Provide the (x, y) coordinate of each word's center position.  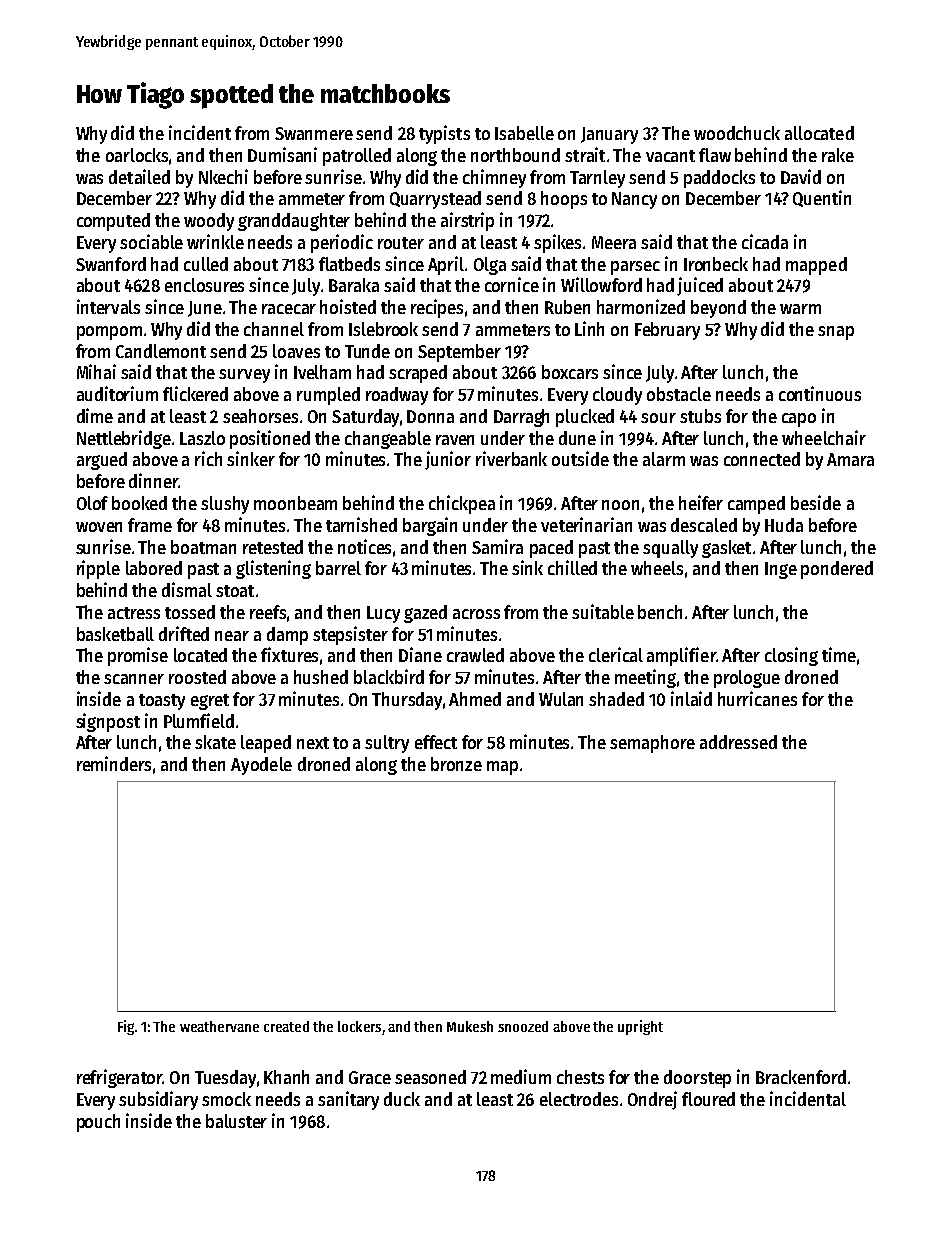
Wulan (561, 699)
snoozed (523, 1026)
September (459, 353)
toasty (162, 702)
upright (640, 1027)
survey (244, 376)
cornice (512, 284)
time (839, 654)
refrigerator (119, 1078)
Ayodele (261, 766)
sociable (151, 241)
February (667, 331)
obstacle (679, 394)
